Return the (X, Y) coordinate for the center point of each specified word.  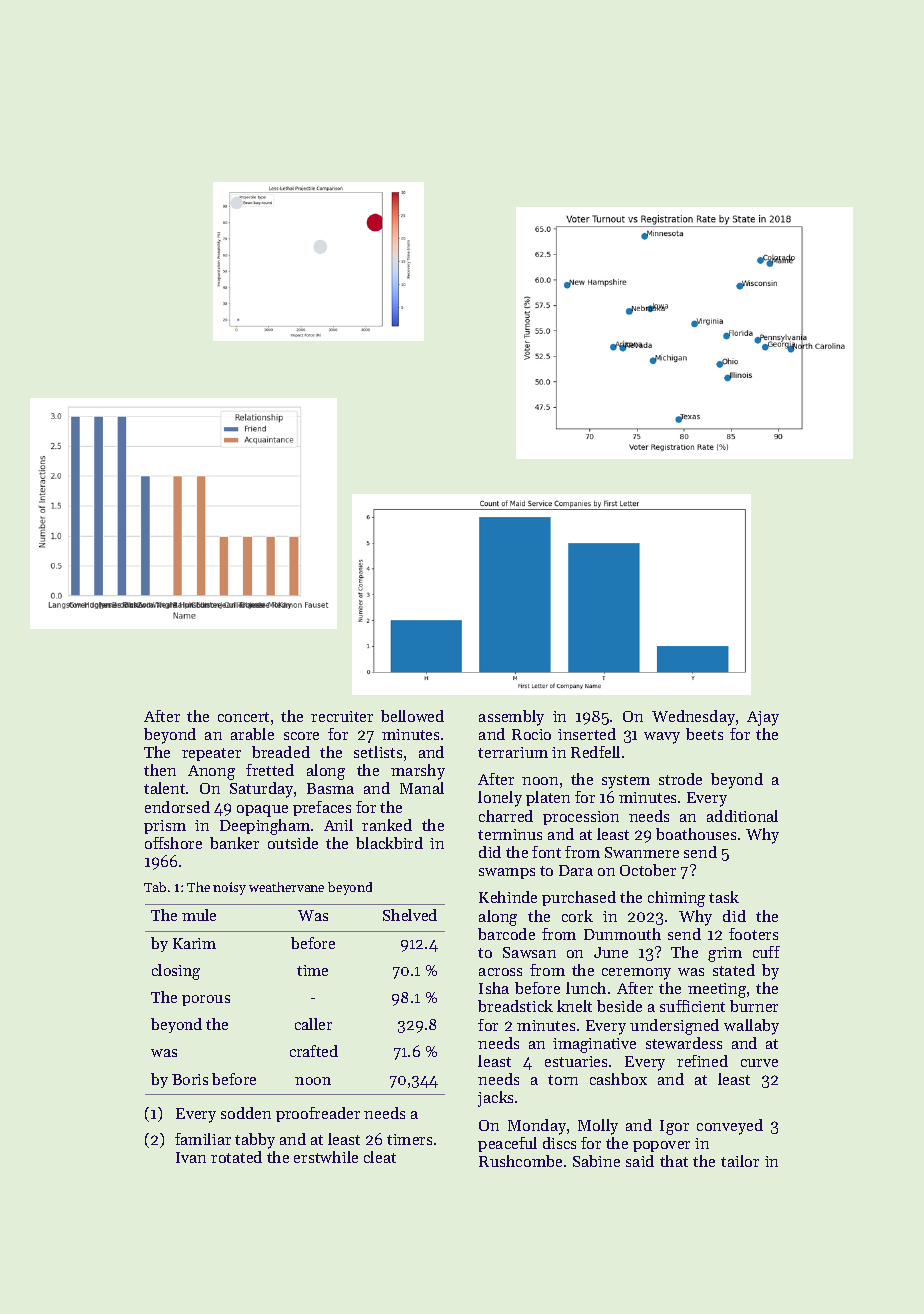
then (160, 770)
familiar (203, 1139)
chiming (676, 899)
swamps (507, 873)
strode (680, 779)
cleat (380, 1157)
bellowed (412, 716)
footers (753, 934)
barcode (506, 934)
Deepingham (265, 827)
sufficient (692, 1006)
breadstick (515, 1006)
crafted (314, 1051)
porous (206, 1000)
